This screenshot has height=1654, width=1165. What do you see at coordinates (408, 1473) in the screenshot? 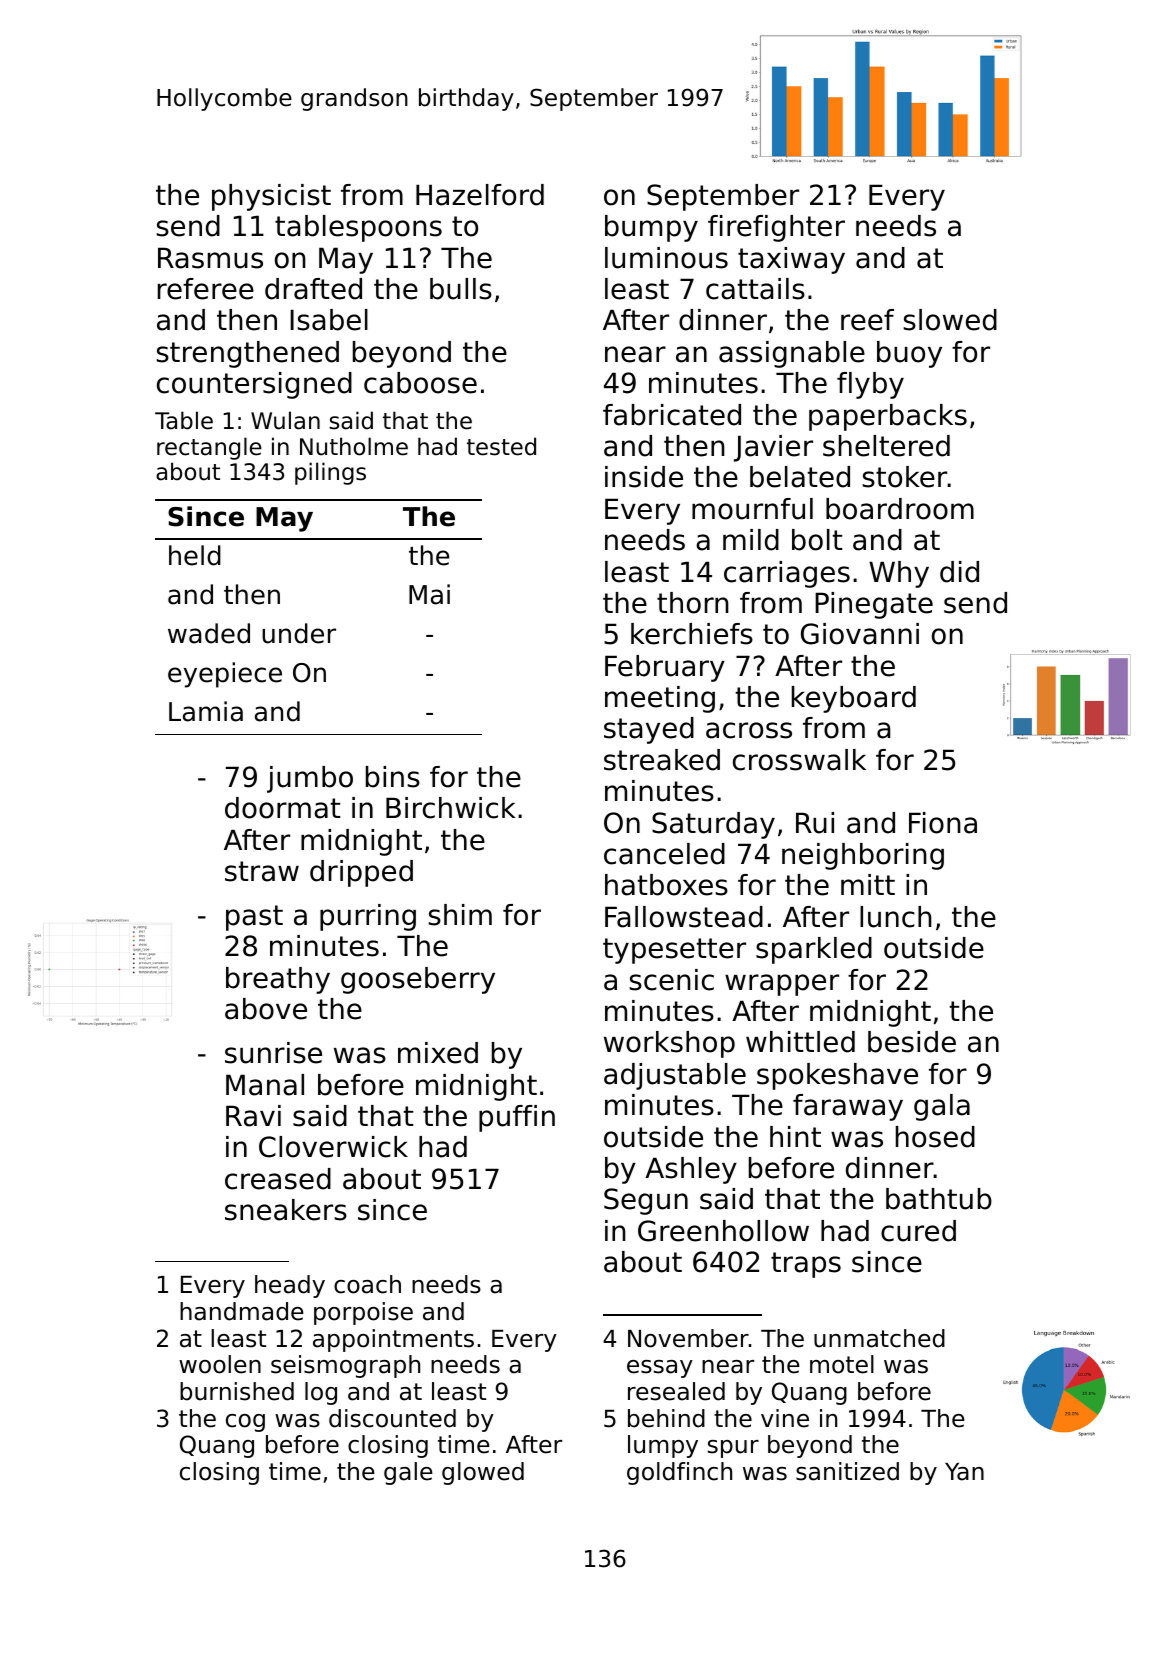
I see `gale` at bounding box center [408, 1473].
